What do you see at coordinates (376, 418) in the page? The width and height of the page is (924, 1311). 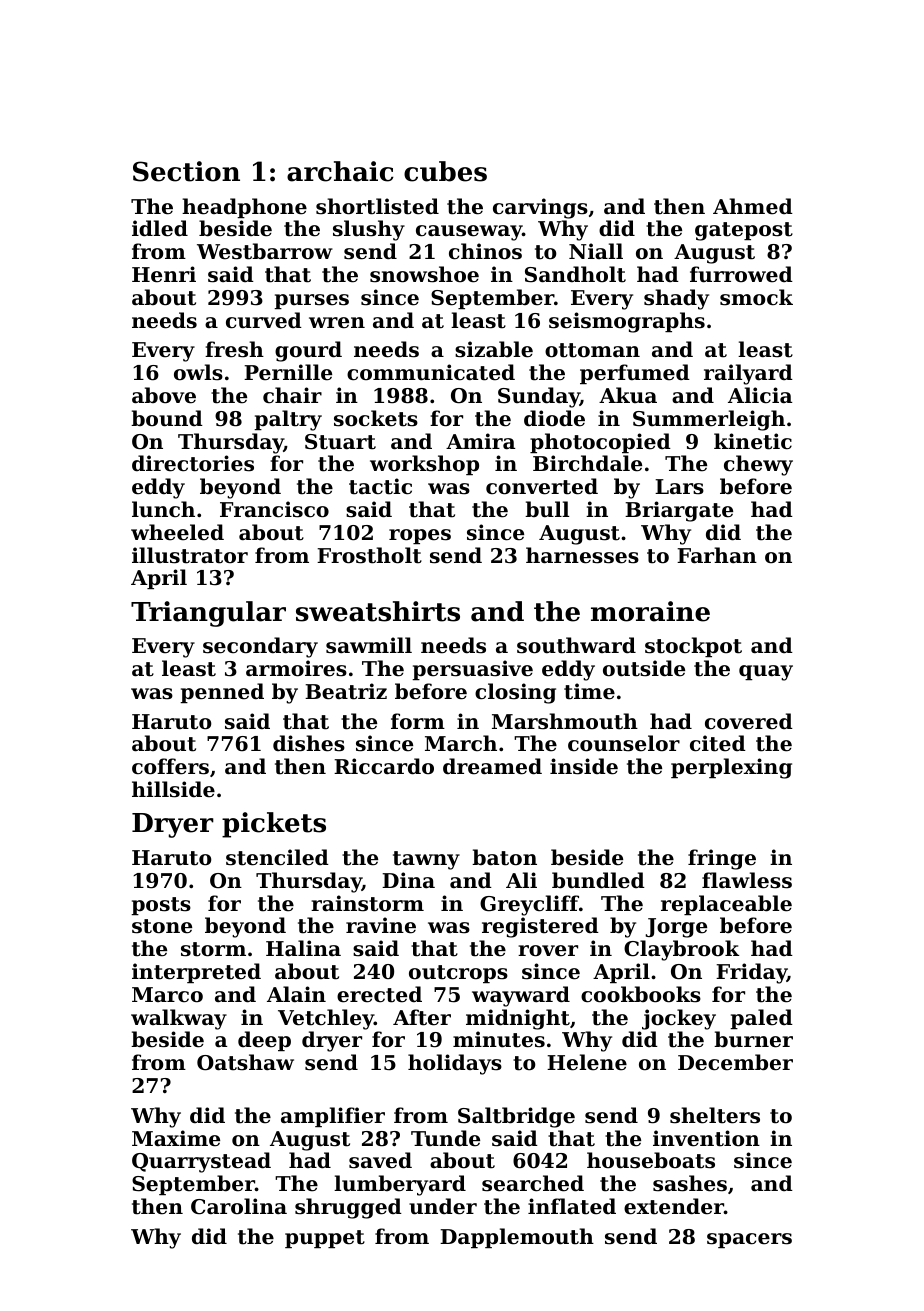 I see `sockets` at bounding box center [376, 418].
